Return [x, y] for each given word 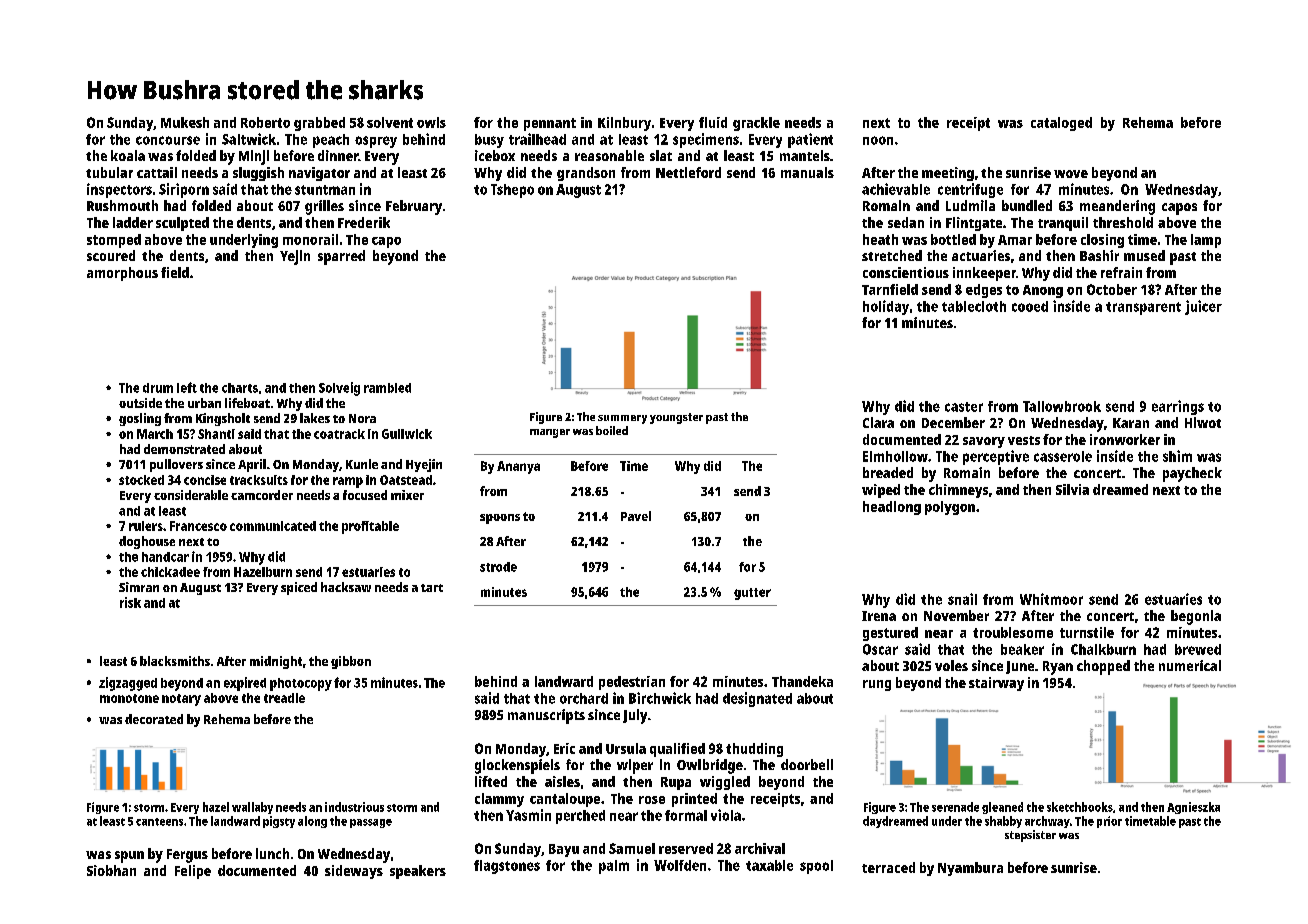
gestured [890, 634]
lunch [272, 853]
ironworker [1125, 439]
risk [130, 602]
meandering [1117, 207]
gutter [752, 594]
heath [880, 239]
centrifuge [970, 190]
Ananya [518, 467]
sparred [341, 257]
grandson [586, 174]
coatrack [339, 434]
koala [128, 155]
